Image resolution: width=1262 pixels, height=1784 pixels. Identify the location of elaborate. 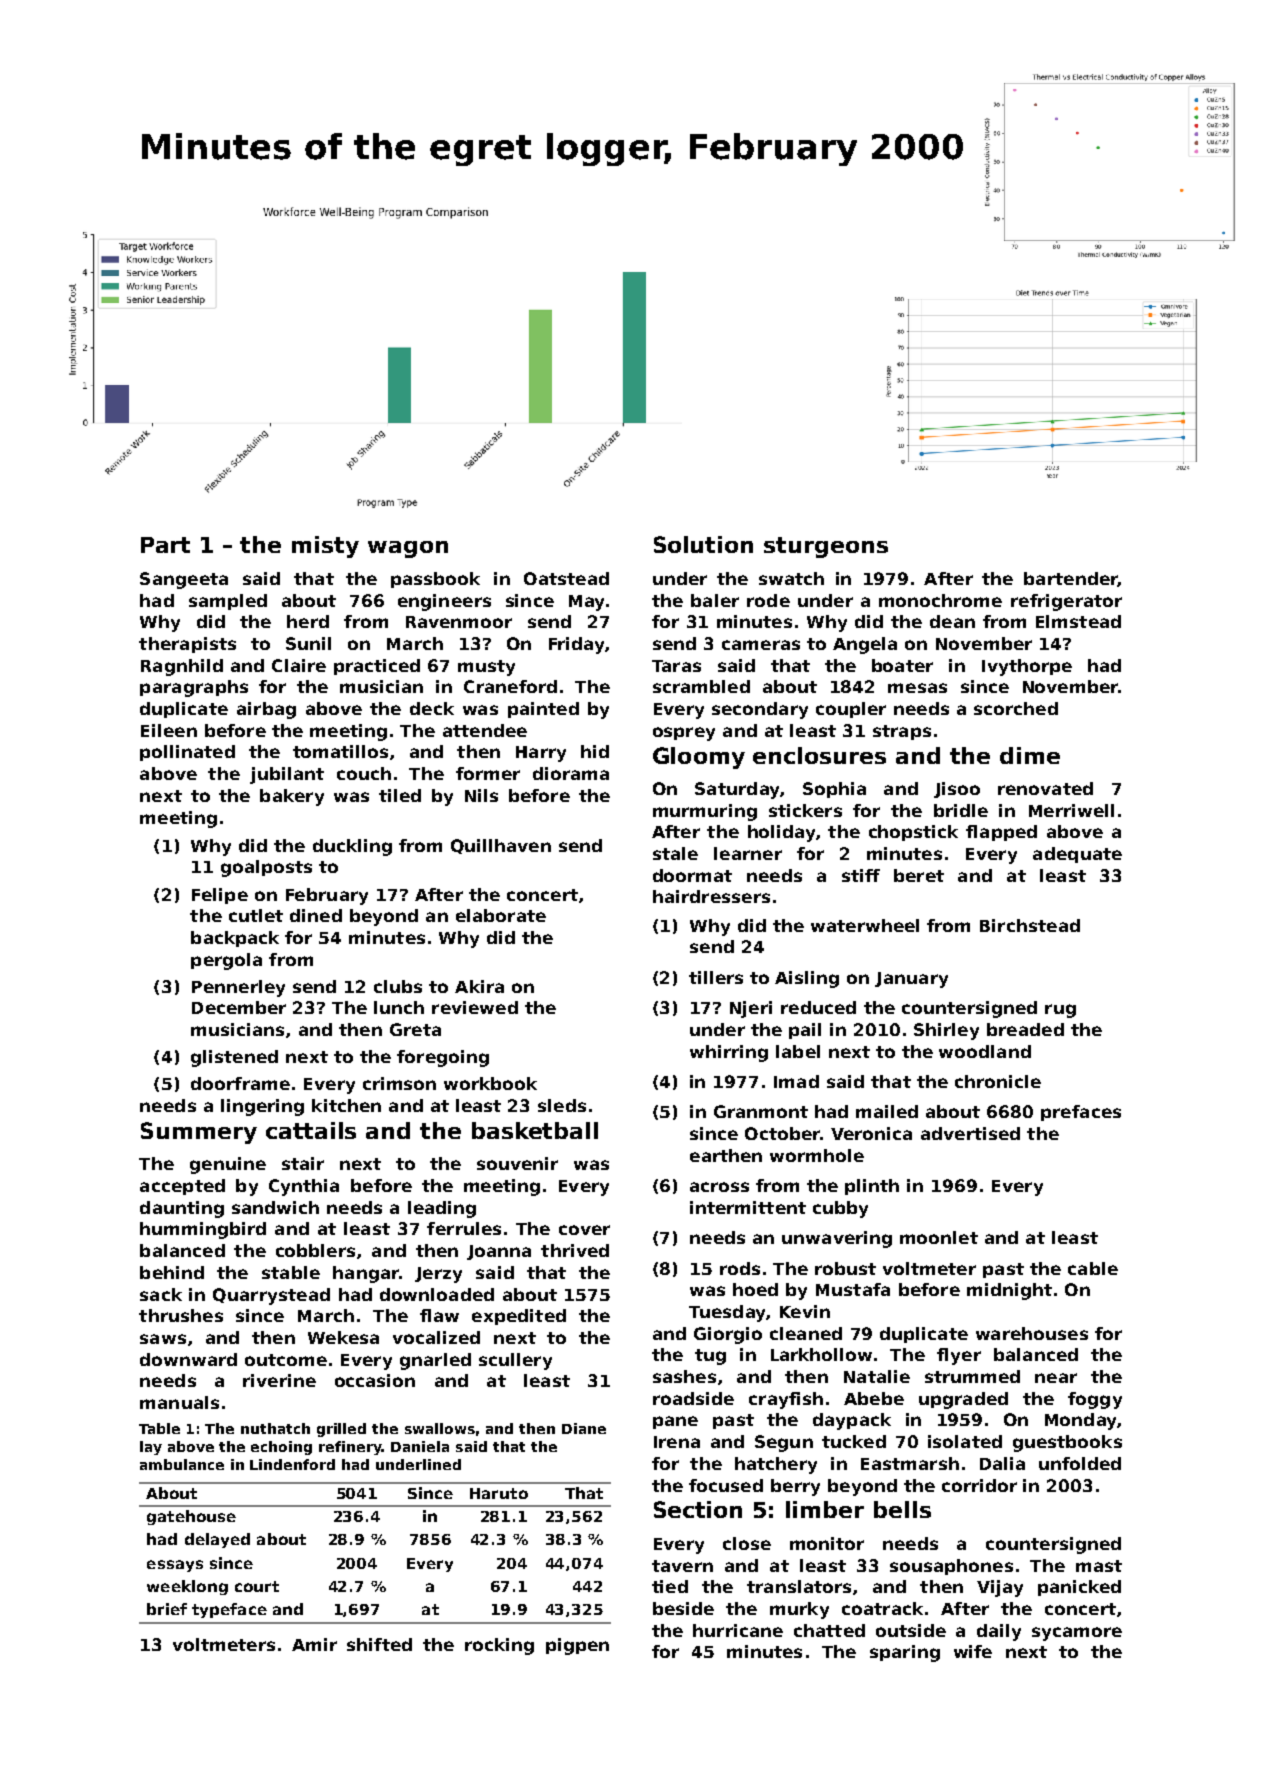
(501, 915).
